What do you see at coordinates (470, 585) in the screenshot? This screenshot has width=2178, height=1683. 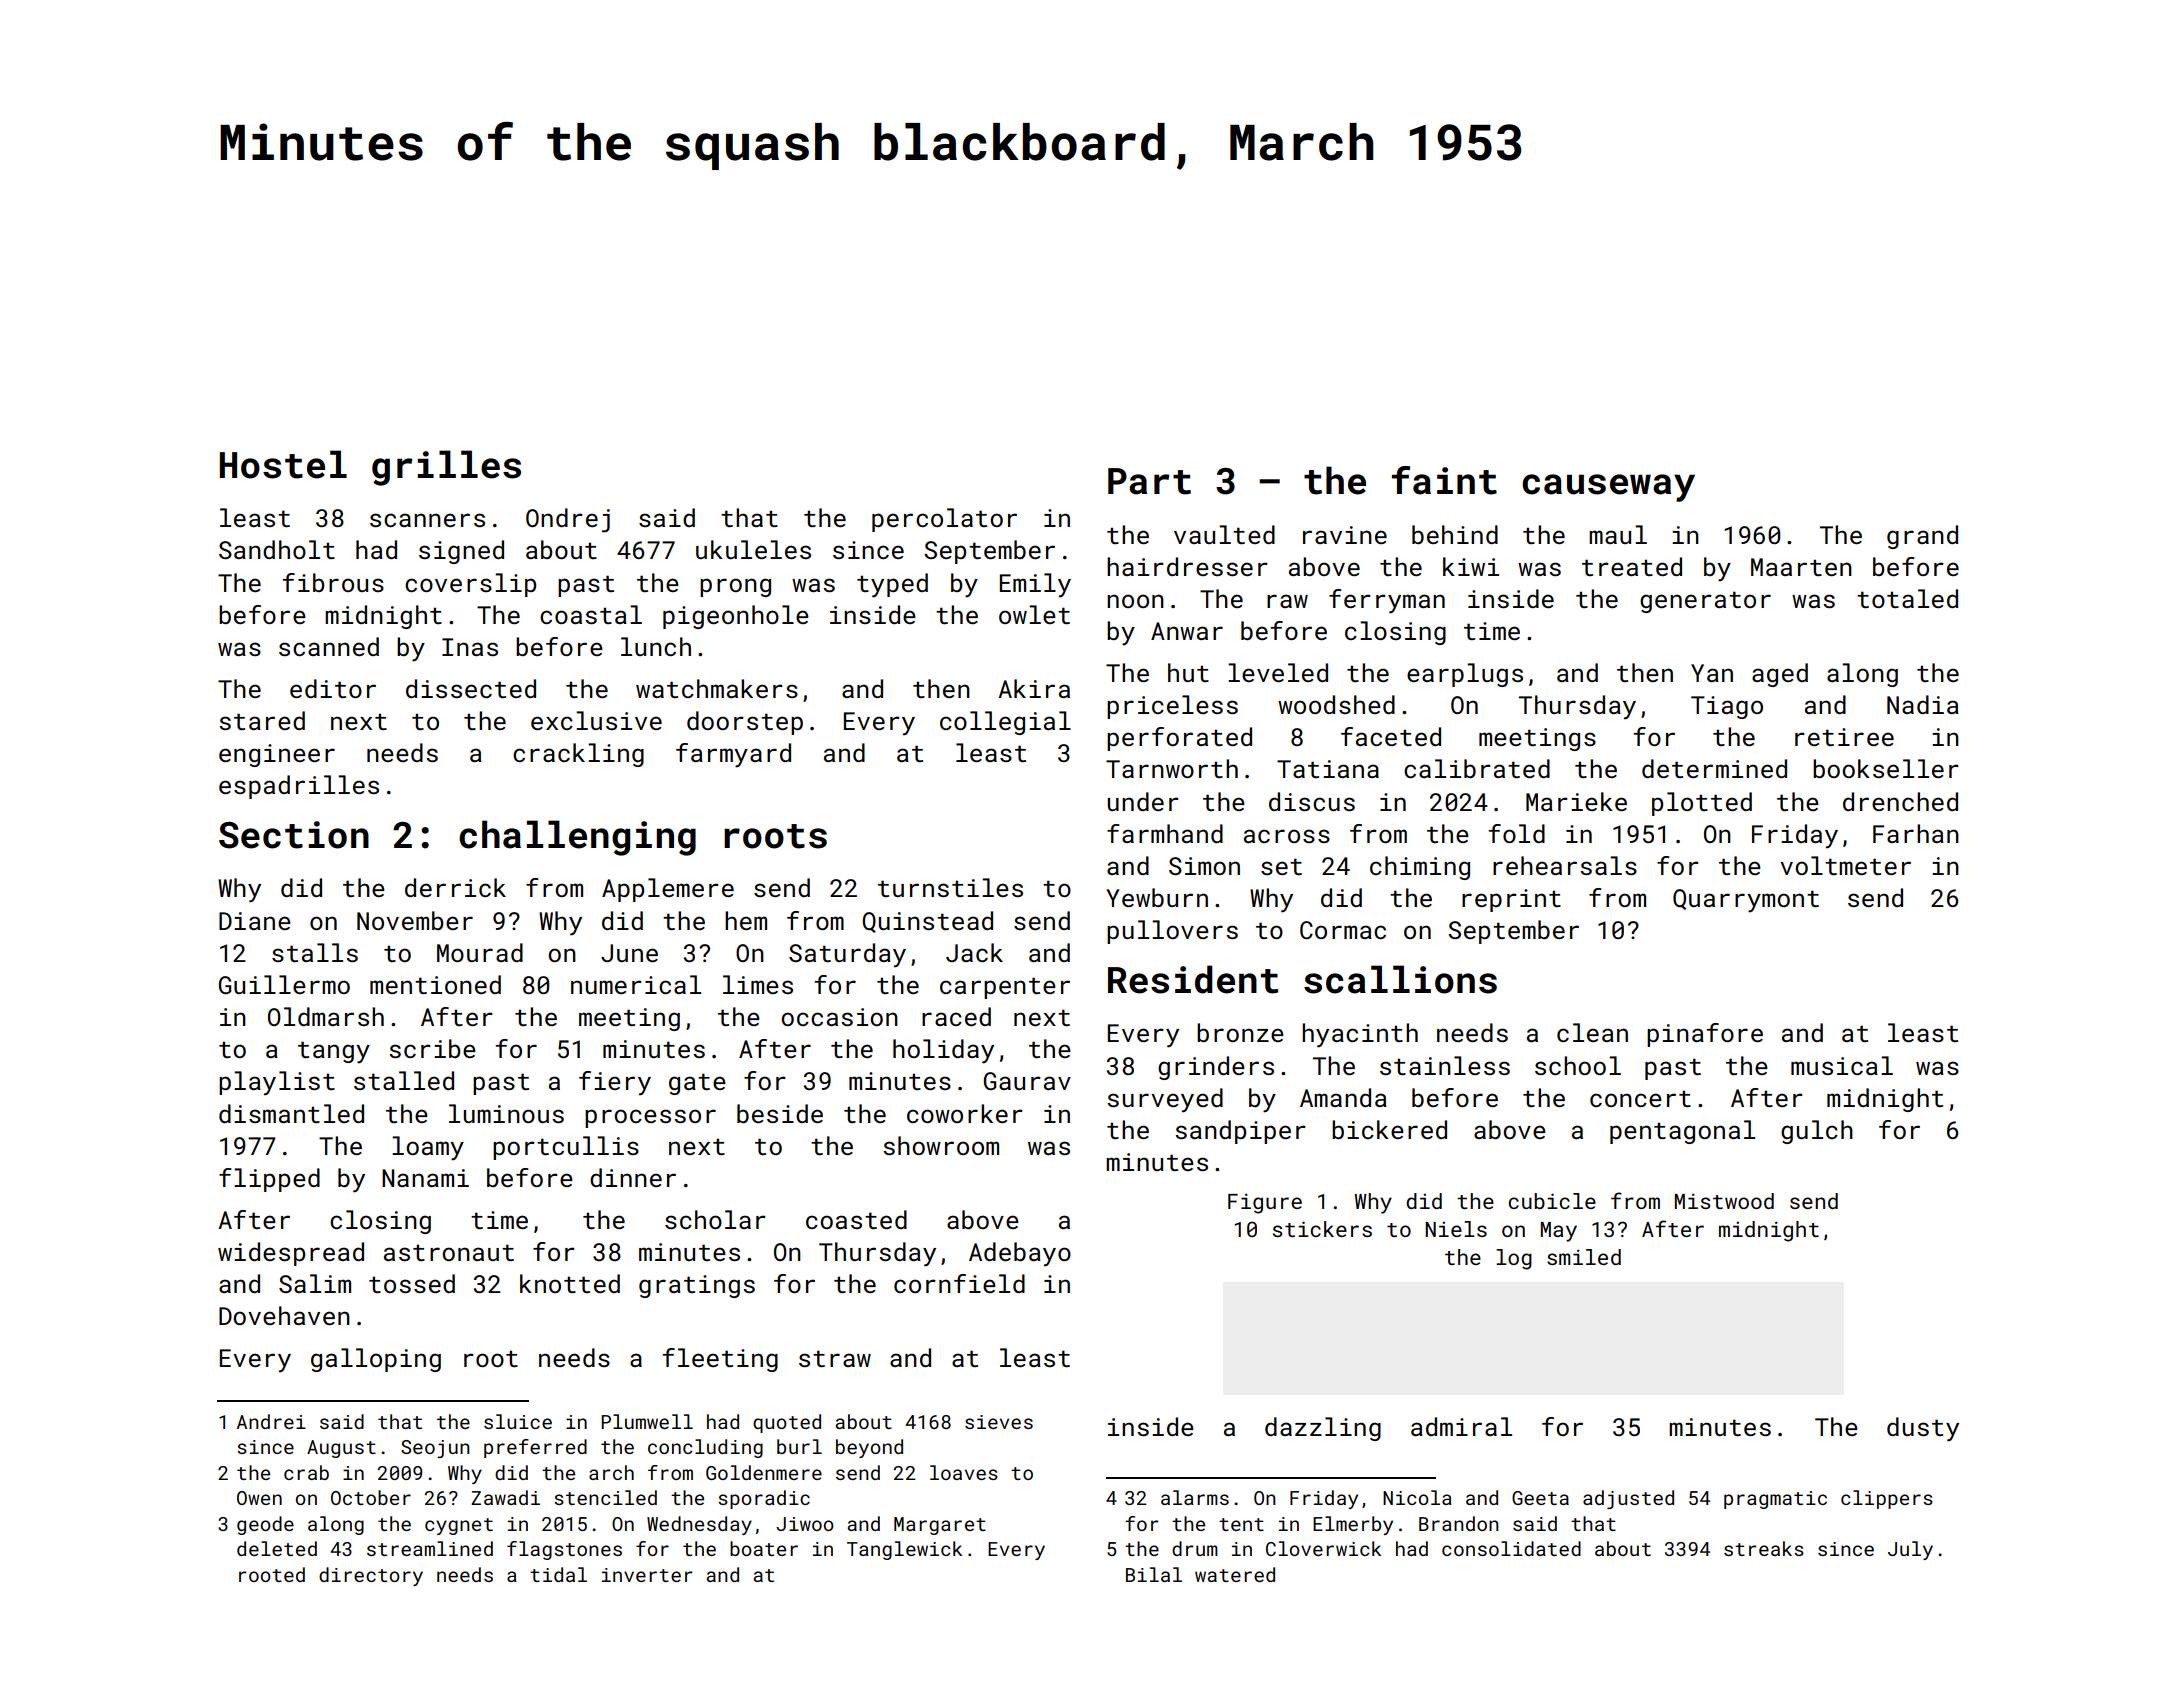 I see `coverslip` at bounding box center [470, 585].
